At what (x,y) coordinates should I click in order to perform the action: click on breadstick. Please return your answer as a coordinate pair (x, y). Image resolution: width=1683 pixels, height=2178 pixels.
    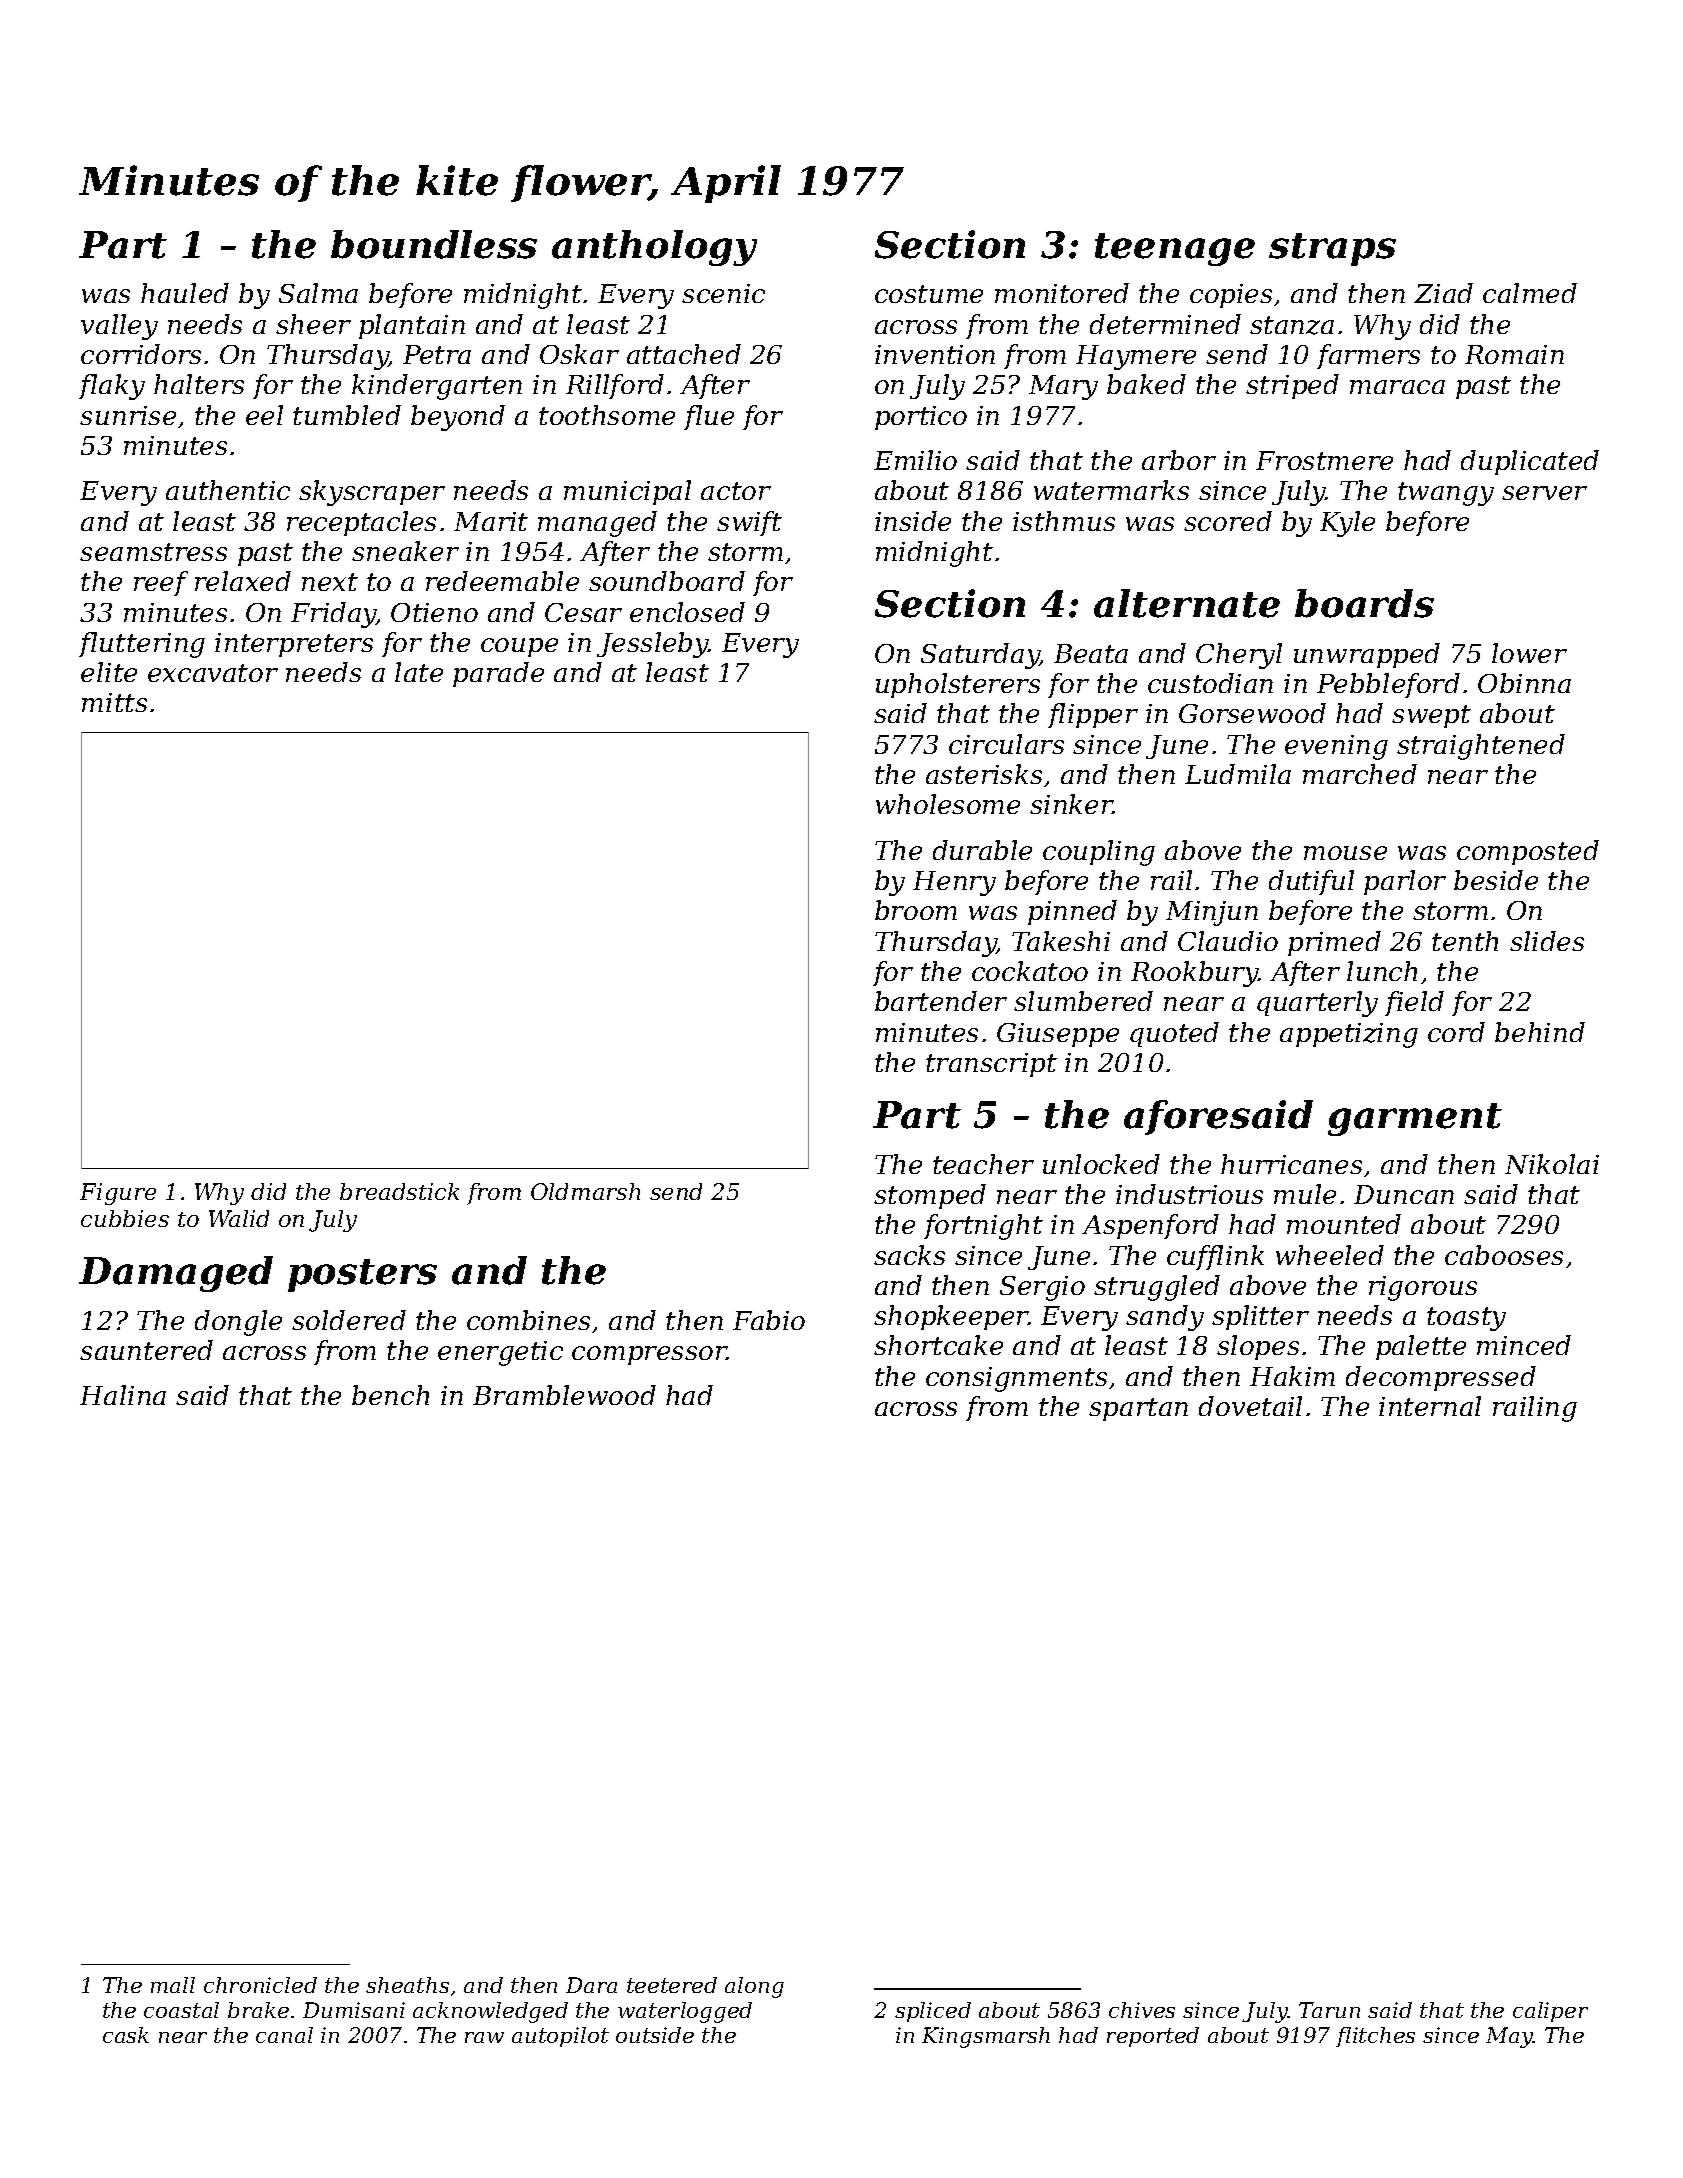
    Looking at the image, I should click on (399, 1191).
